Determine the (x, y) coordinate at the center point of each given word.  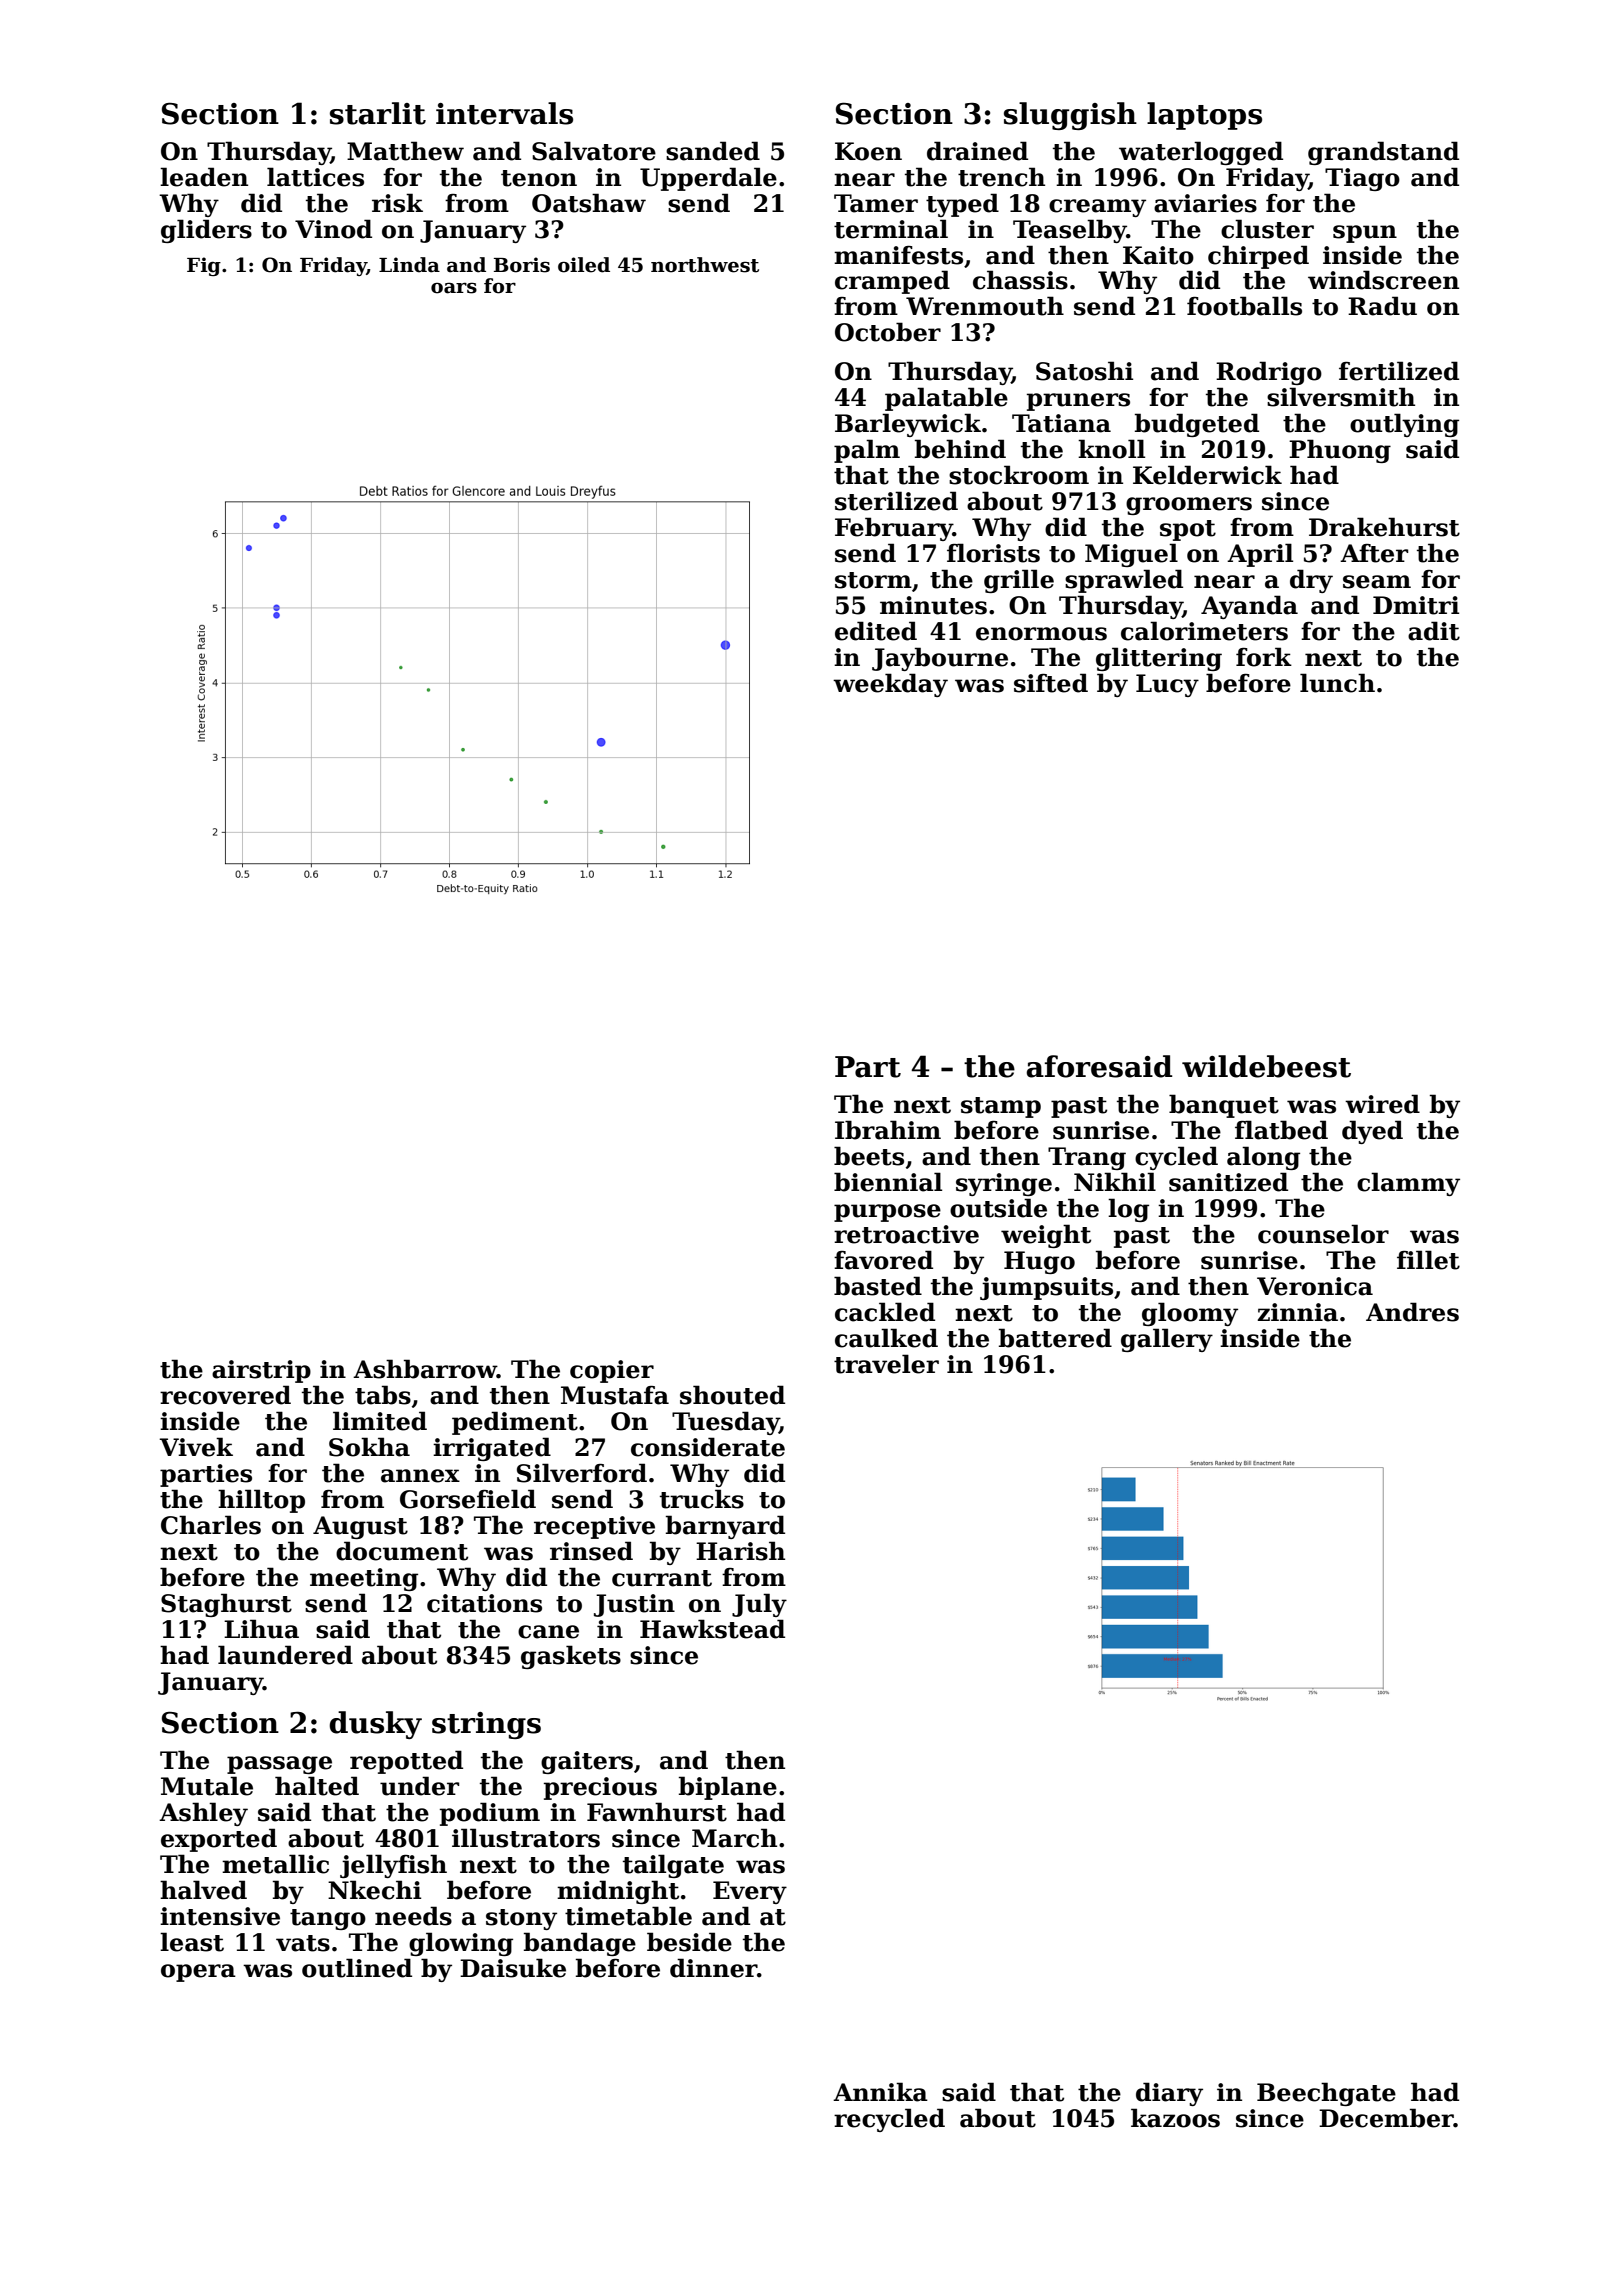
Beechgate (1326, 2094)
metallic (275, 1864)
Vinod (333, 229)
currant (662, 1578)
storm (873, 580)
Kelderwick (1207, 475)
